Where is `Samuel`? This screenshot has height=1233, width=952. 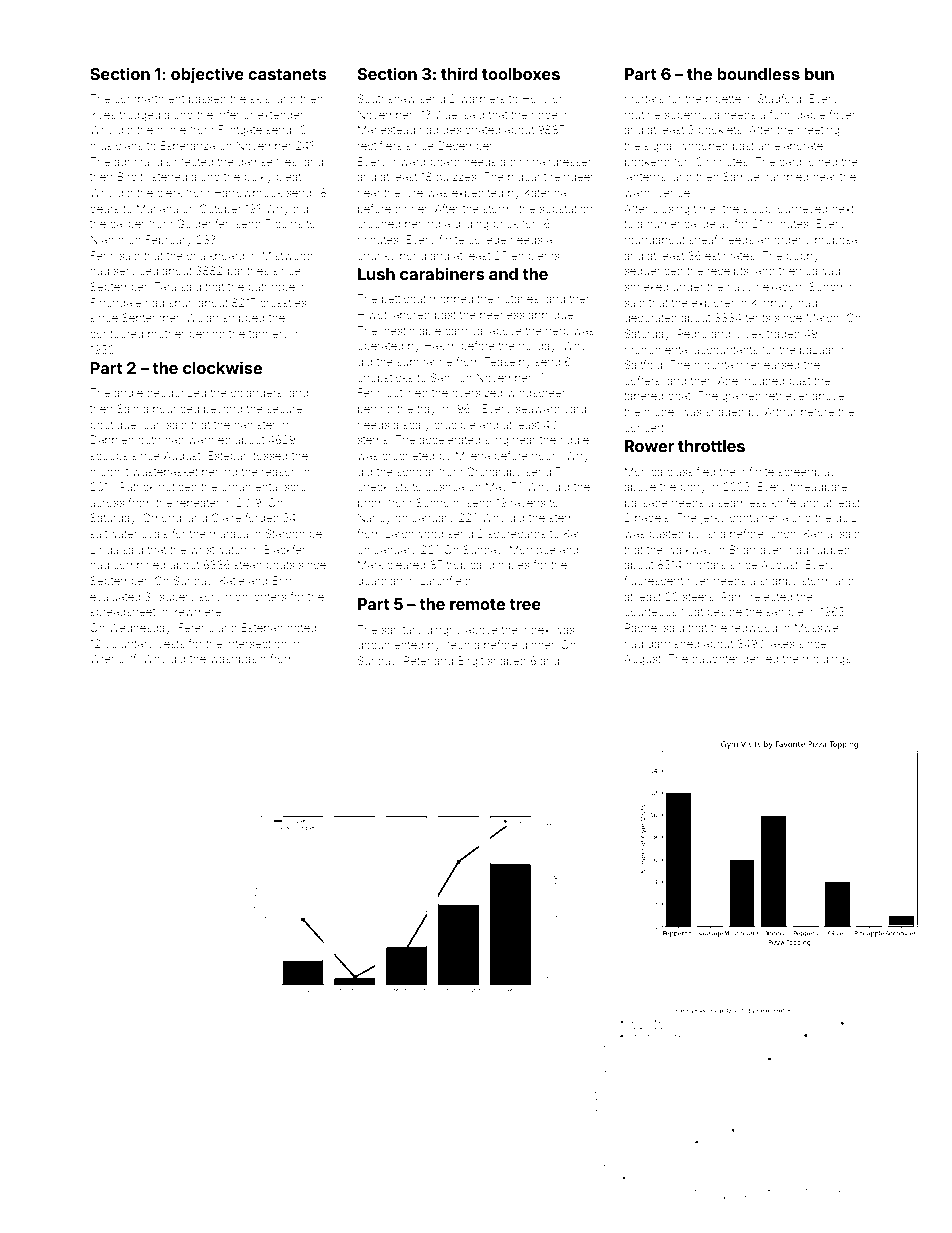
Samuel is located at coordinates (742, 176).
